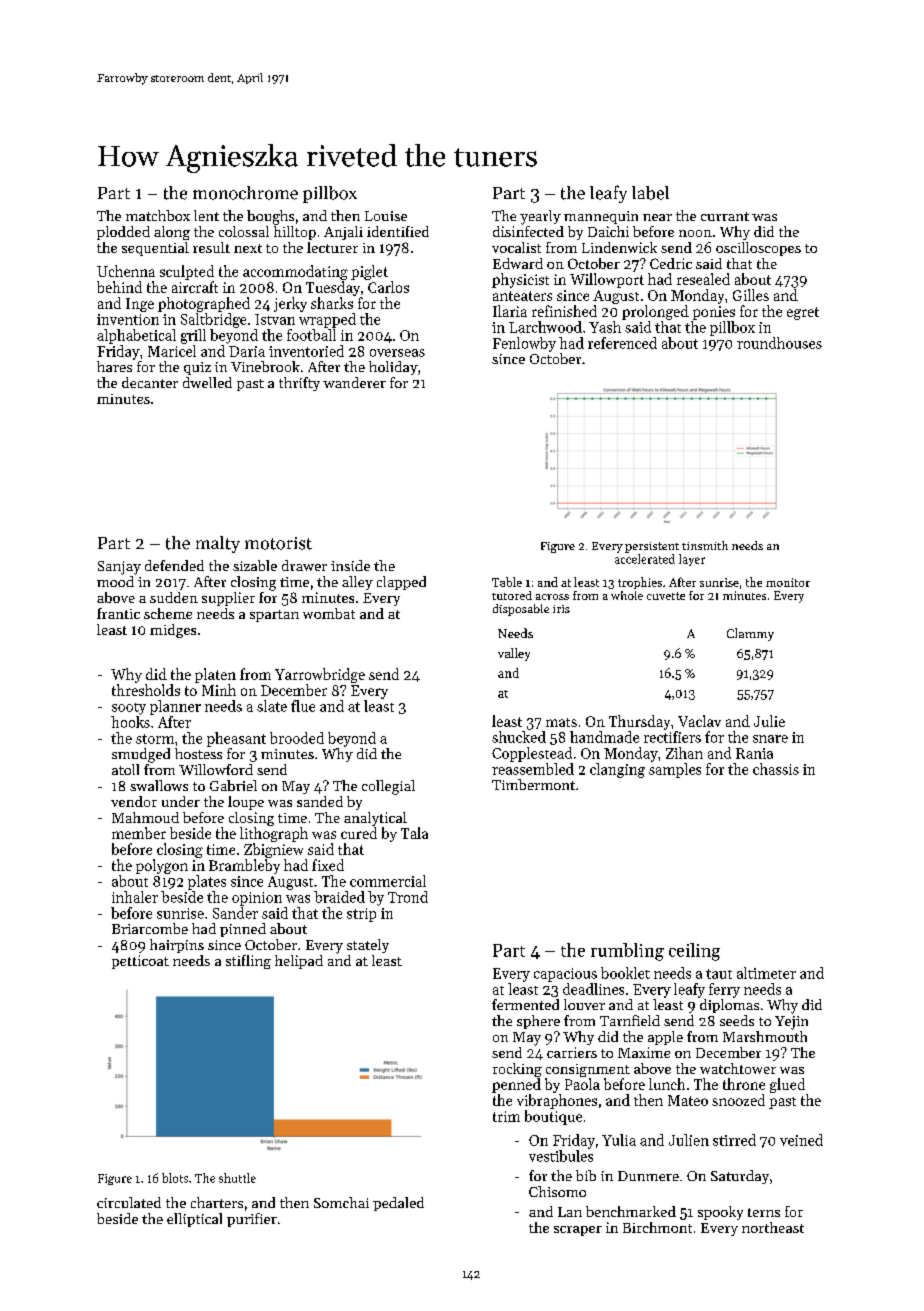  What do you see at coordinates (578, 1231) in the screenshot?
I see `scraper` at bounding box center [578, 1231].
